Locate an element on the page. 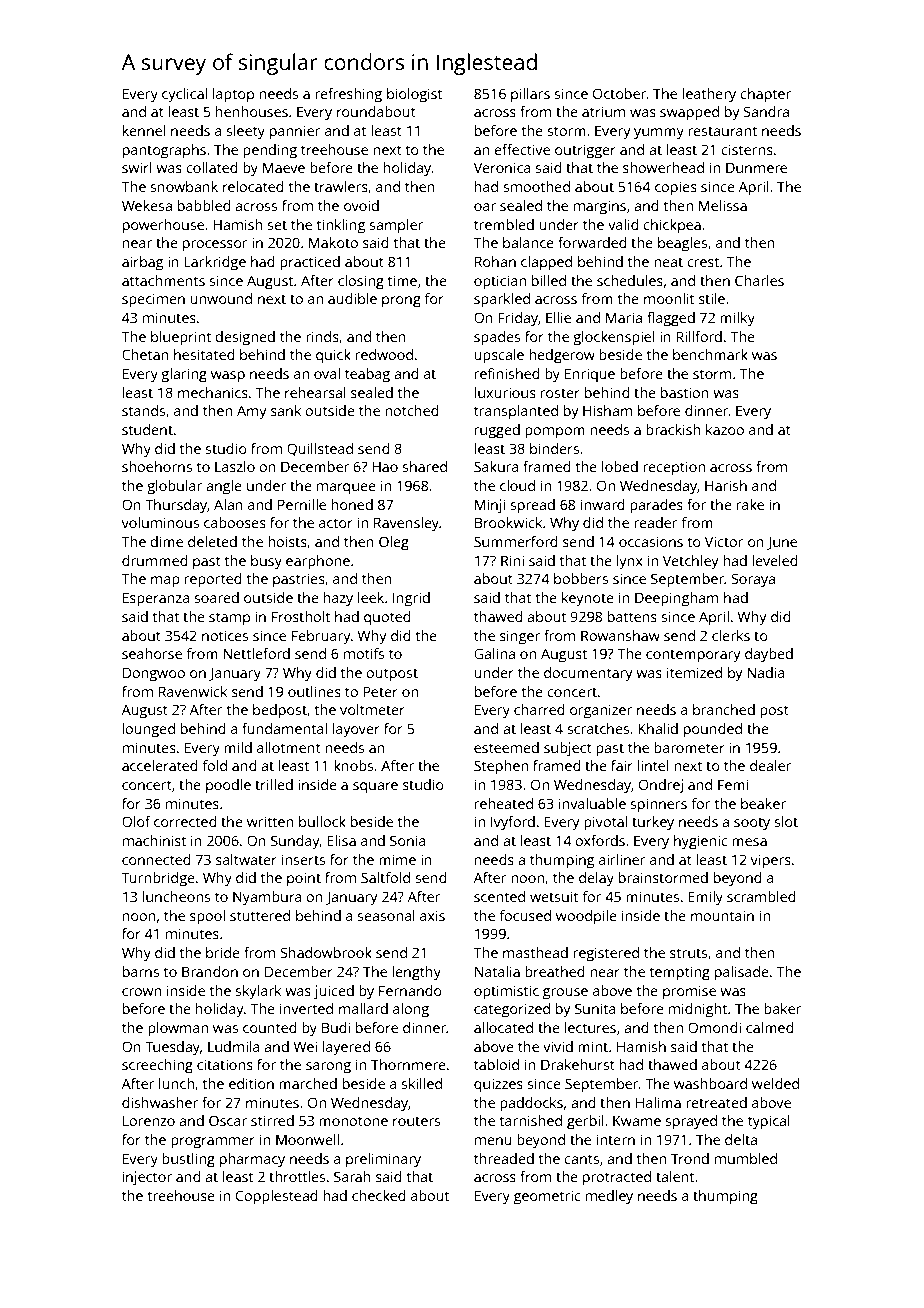  screeching is located at coordinates (157, 1066).
